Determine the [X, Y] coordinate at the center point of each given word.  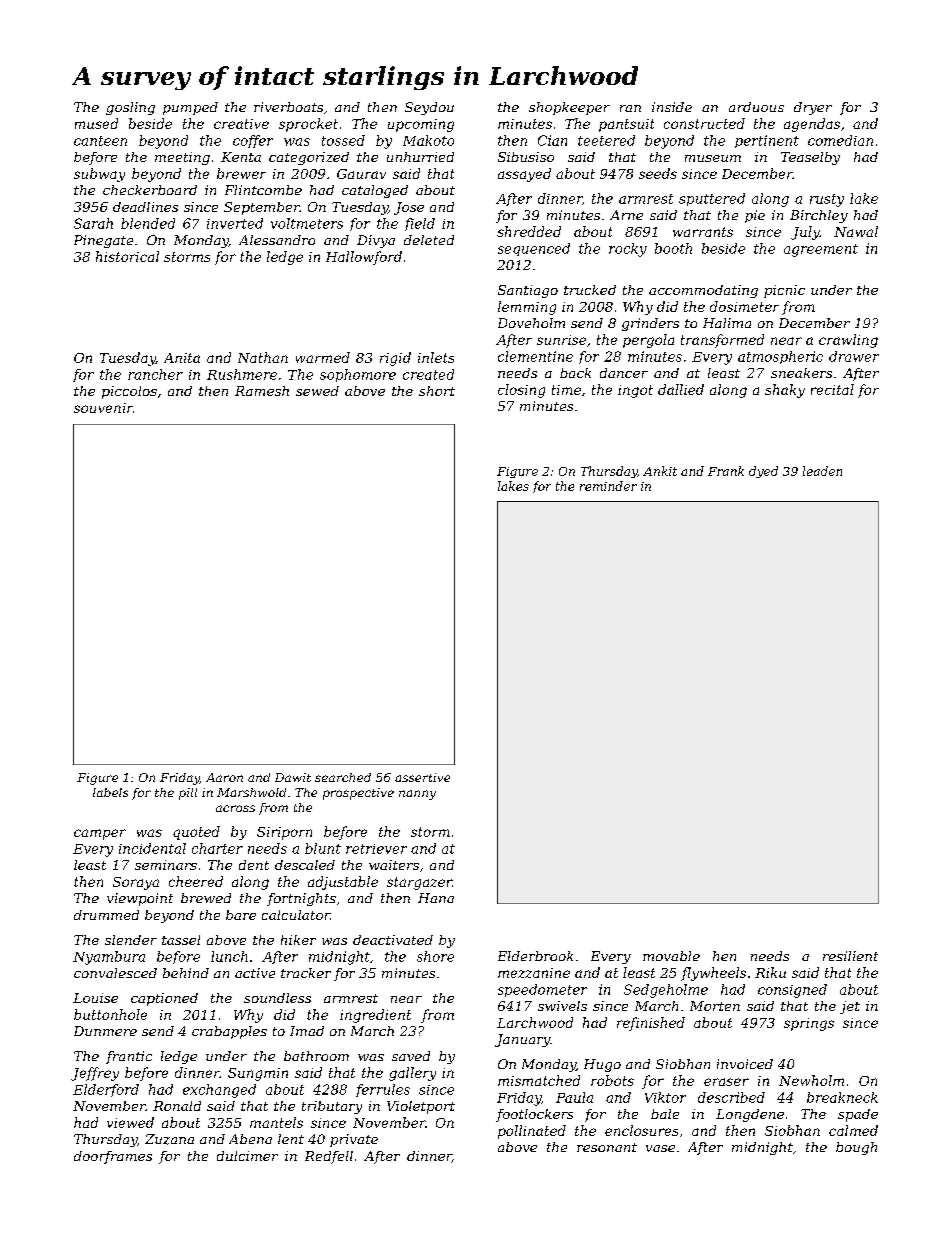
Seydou [429, 108]
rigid [395, 359]
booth [673, 248]
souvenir [103, 408]
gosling [130, 108]
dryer [813, 108]
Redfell [329, 1157]
